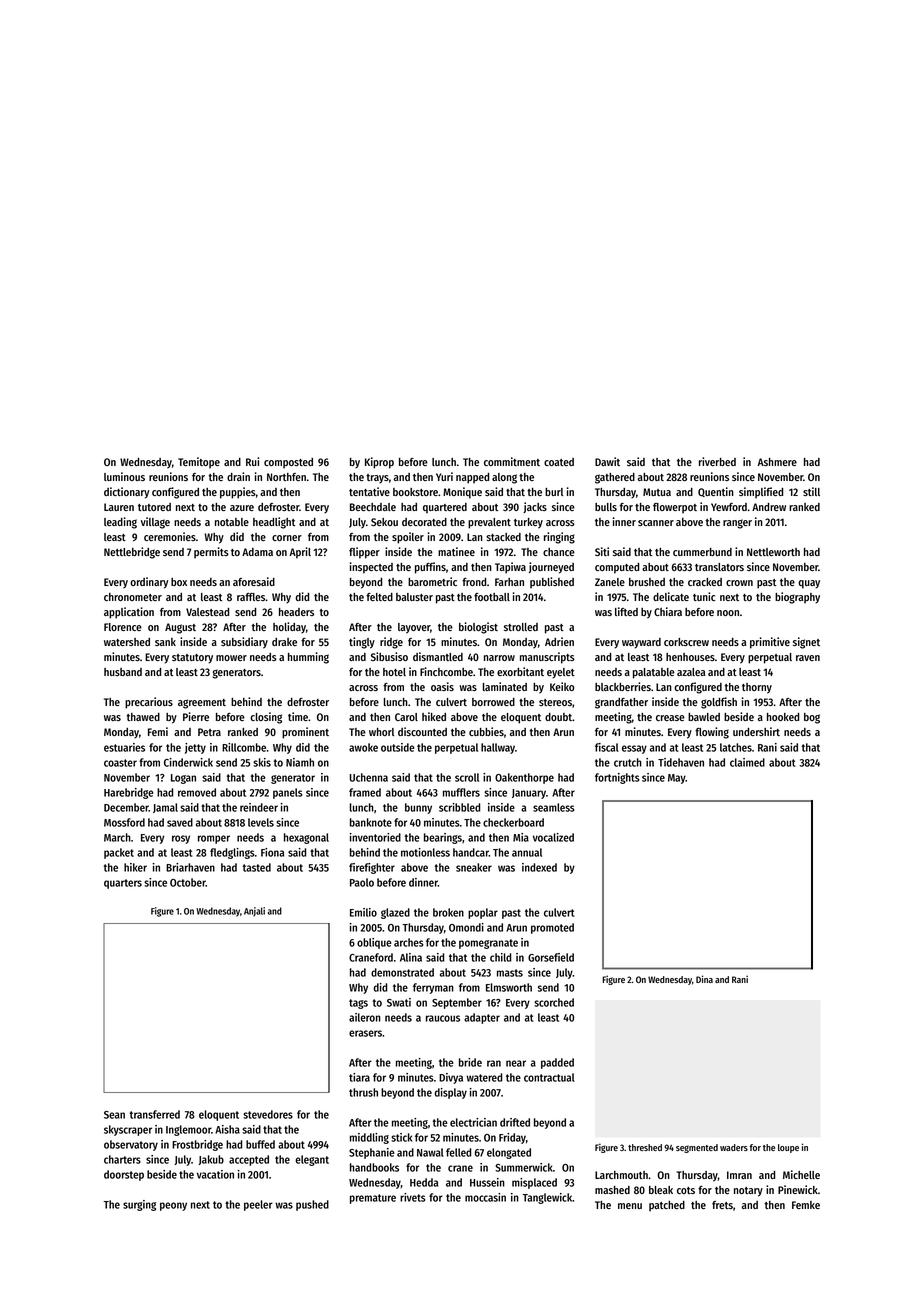 This document has height=1308, width=924. I want to click on narrow, so click(499, 658).
